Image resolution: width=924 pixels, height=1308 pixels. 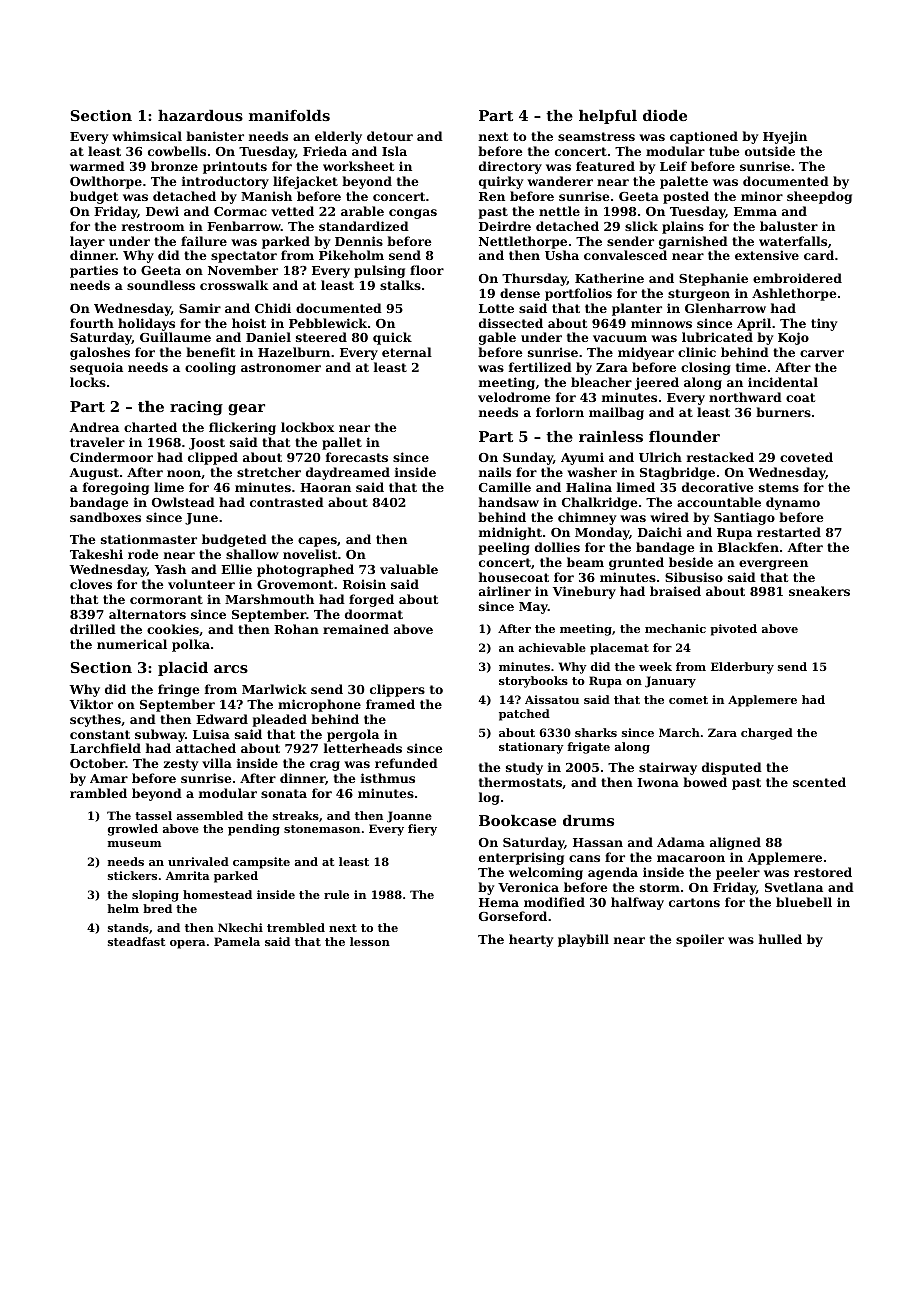 What do you see at coordinates (132, 644) in the page?
I see `numerical` at bounding box center [132, 644].
